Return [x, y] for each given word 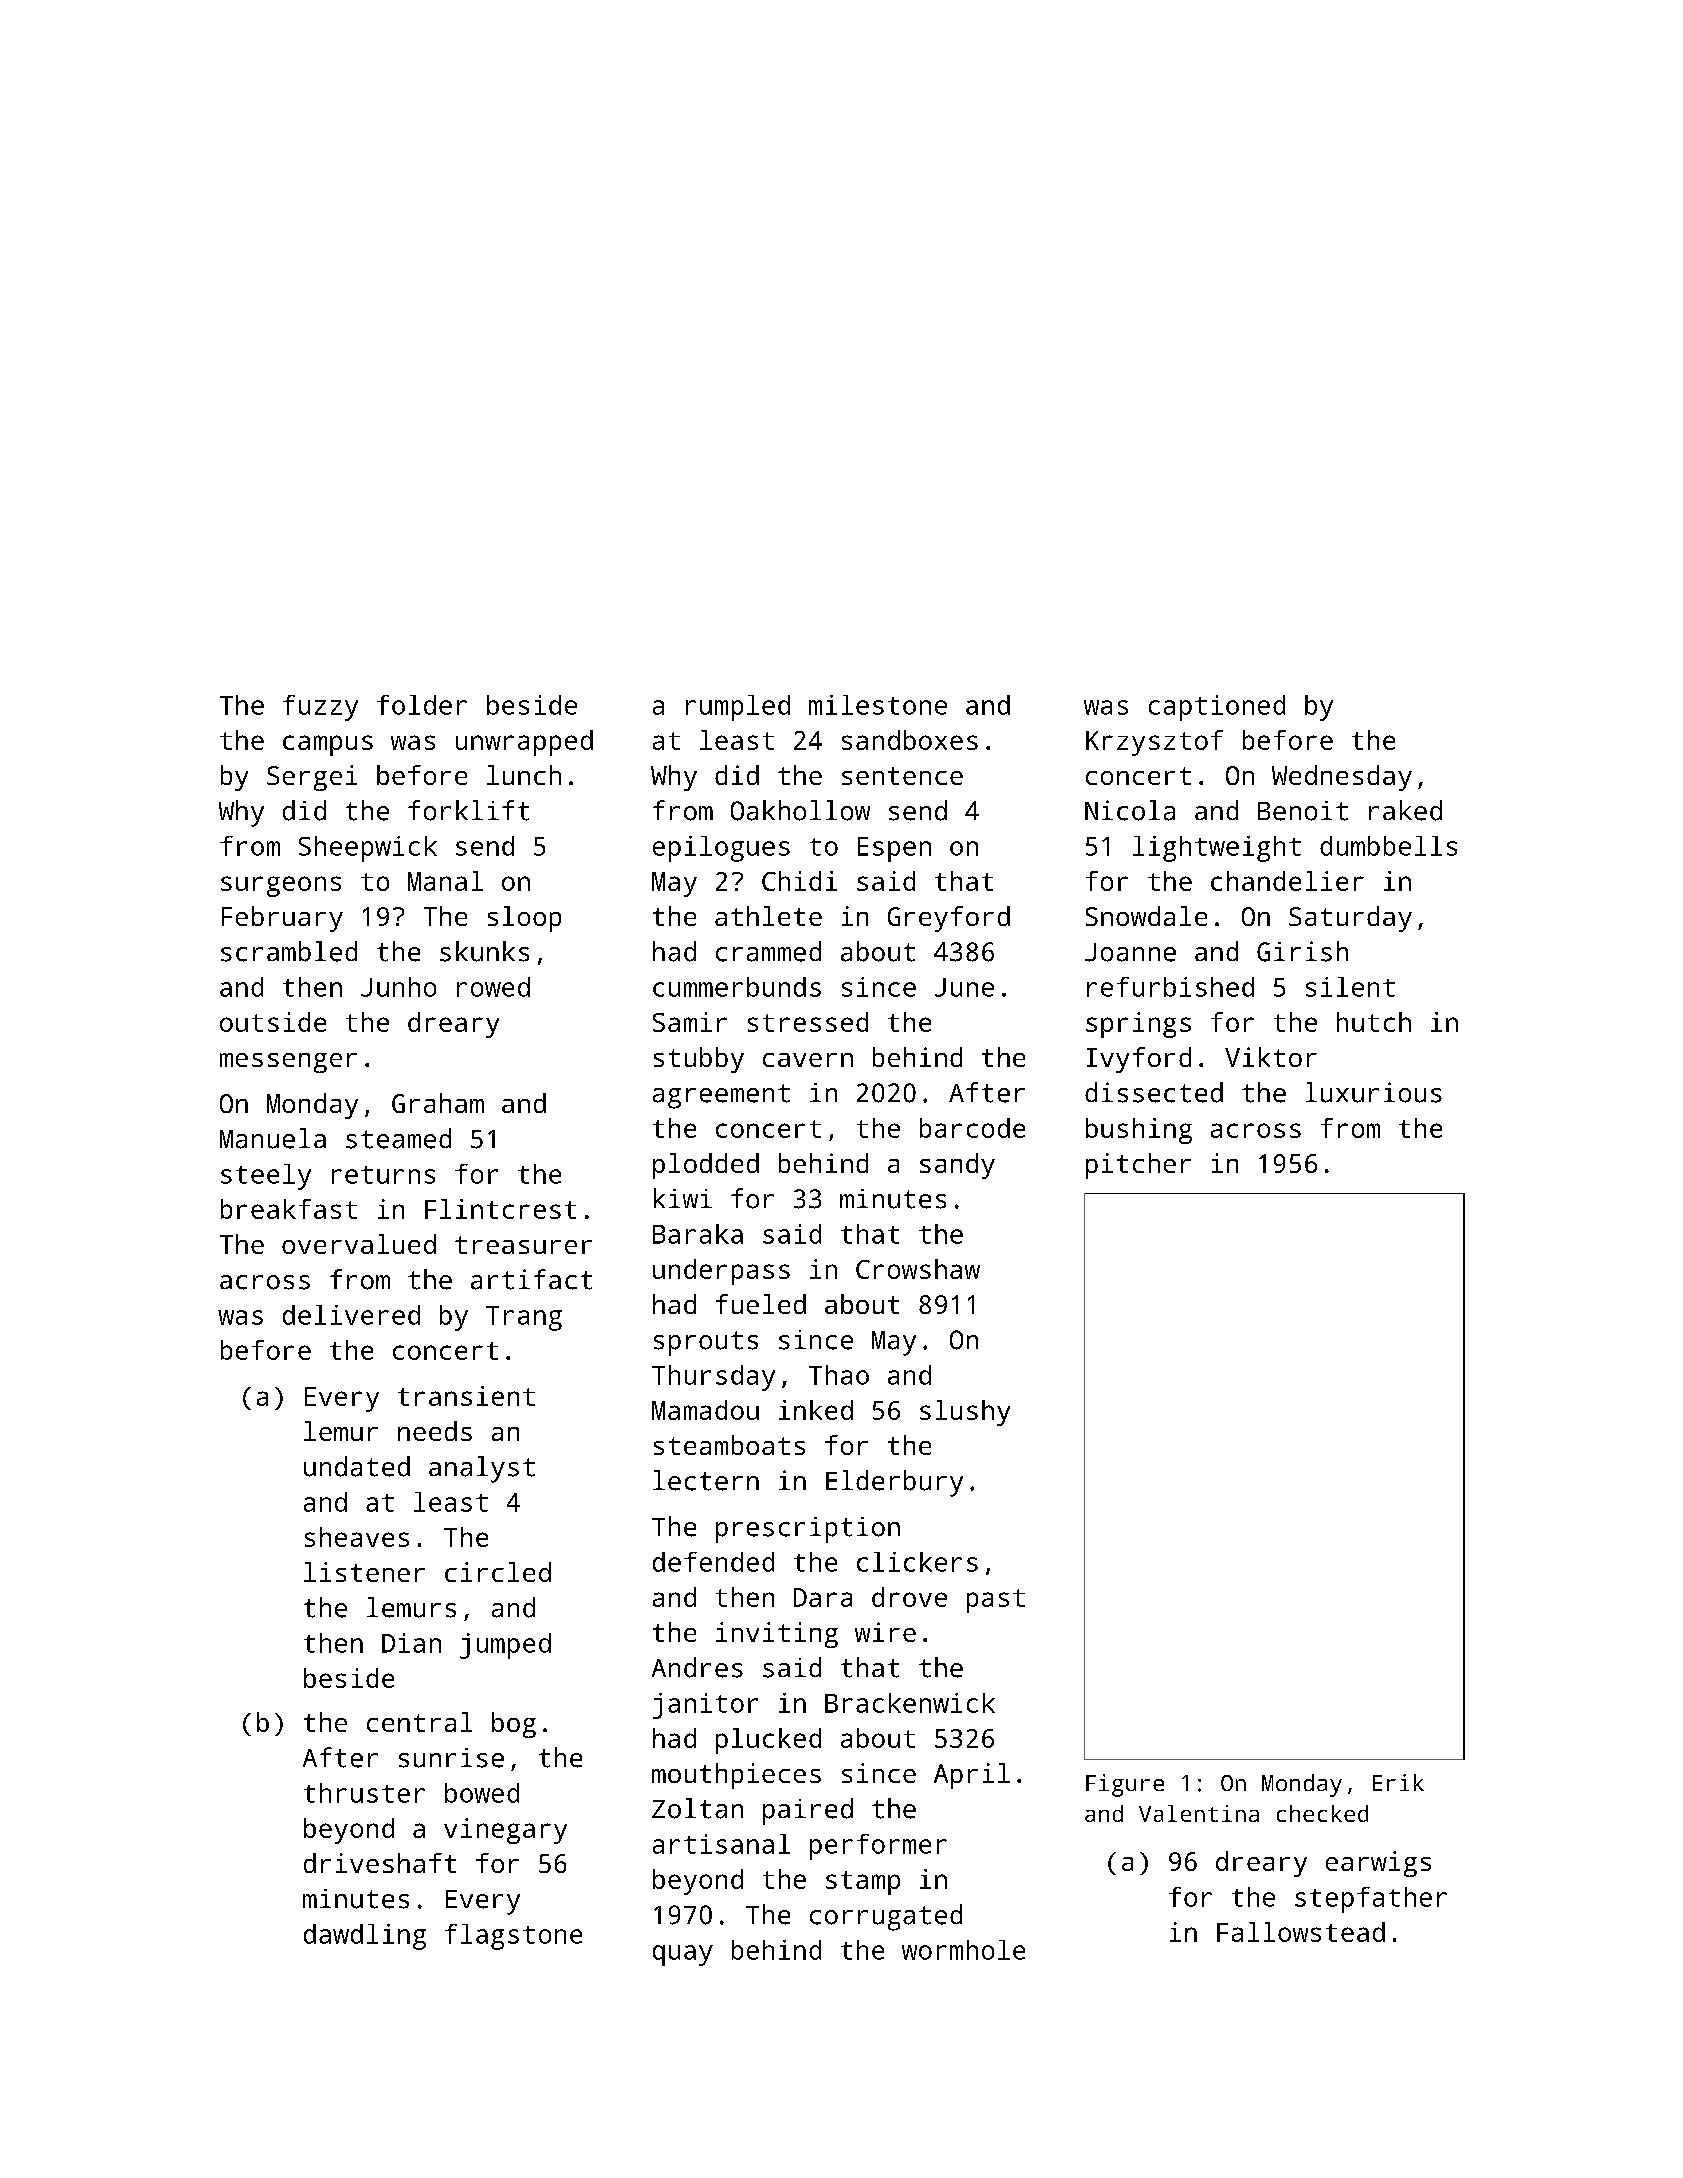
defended [713, 1562]
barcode [972, 1128]
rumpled [738, 708]
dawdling [365, 1937]
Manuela [273, 1138]
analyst [482, 1469]
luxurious [1374, 1092]
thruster [364, 1793]
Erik [1398, 1782]
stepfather [1371, 1900]
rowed [493, 987]
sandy [957, 1166]
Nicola [1130, 810]
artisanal [721, 1844]
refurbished [1170, 987]
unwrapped [524, 743]
